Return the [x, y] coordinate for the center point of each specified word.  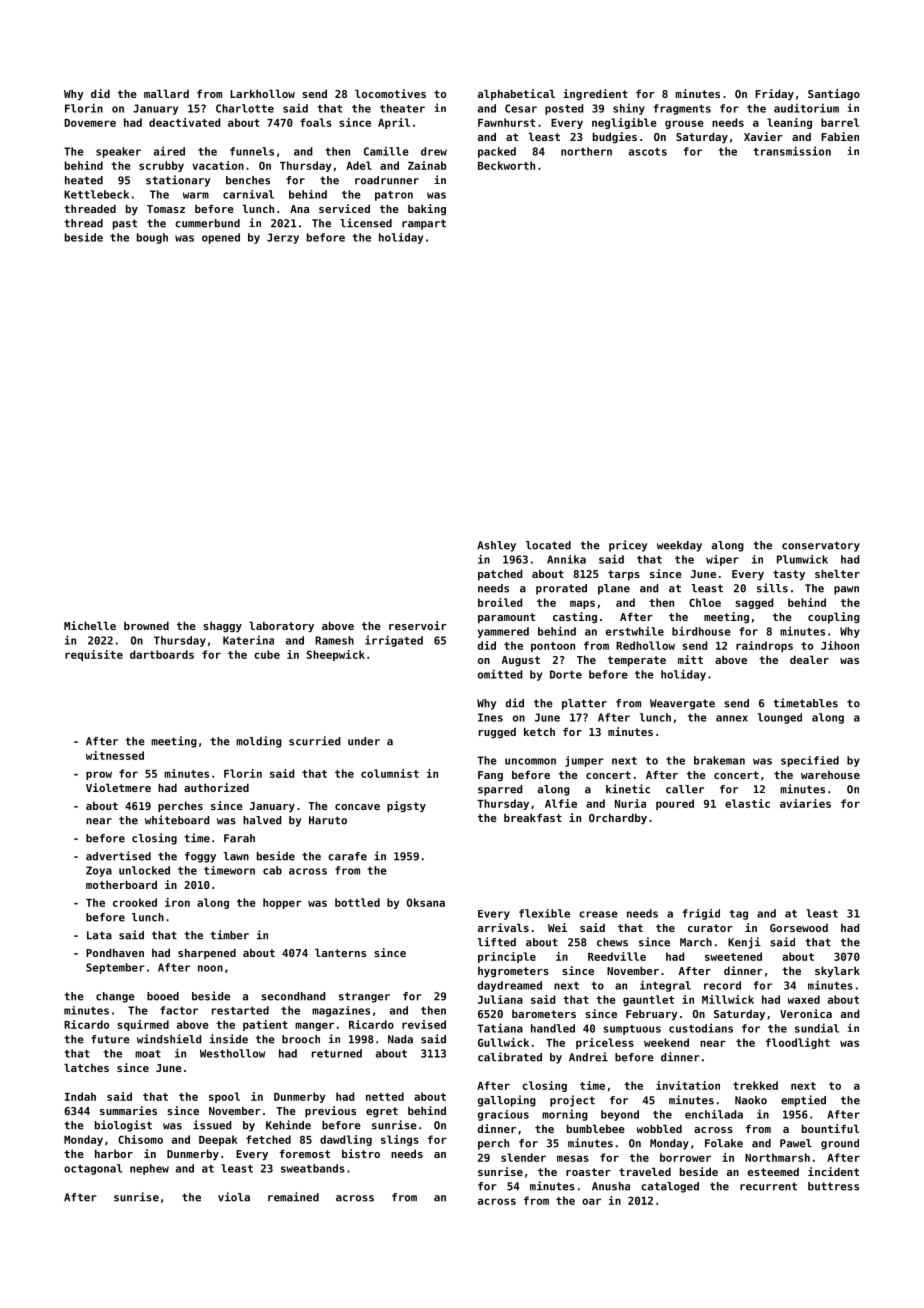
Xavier [763, 136]
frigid [701, 914]
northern [586, 151]
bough [152, 238]
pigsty [406, 807]
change [115, 997]
